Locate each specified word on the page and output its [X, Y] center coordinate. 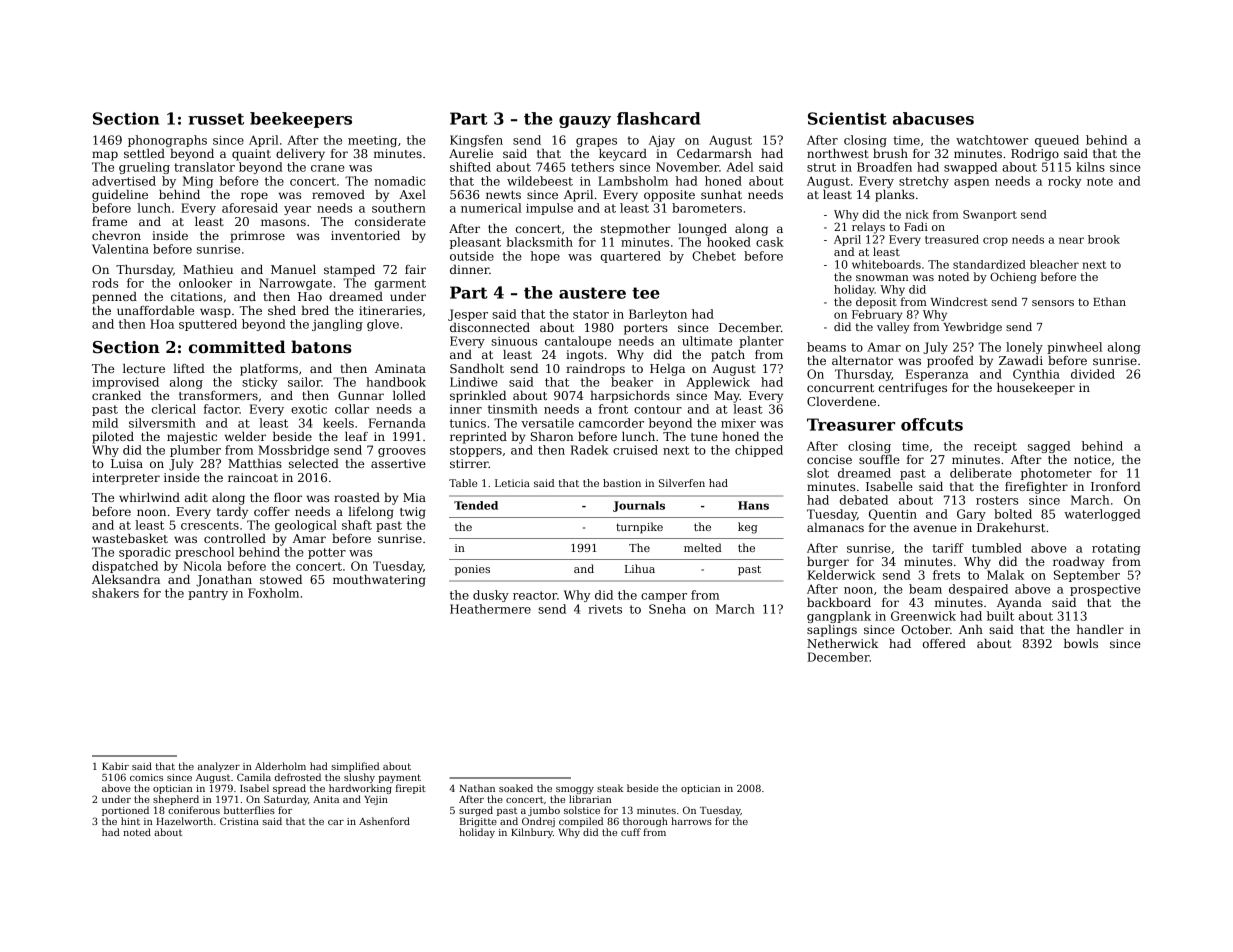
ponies [472, 570]
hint [130, 821]
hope [545, 257]
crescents [210, 525]
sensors [1053, 303]
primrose [257, 237]
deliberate [981, 473]
